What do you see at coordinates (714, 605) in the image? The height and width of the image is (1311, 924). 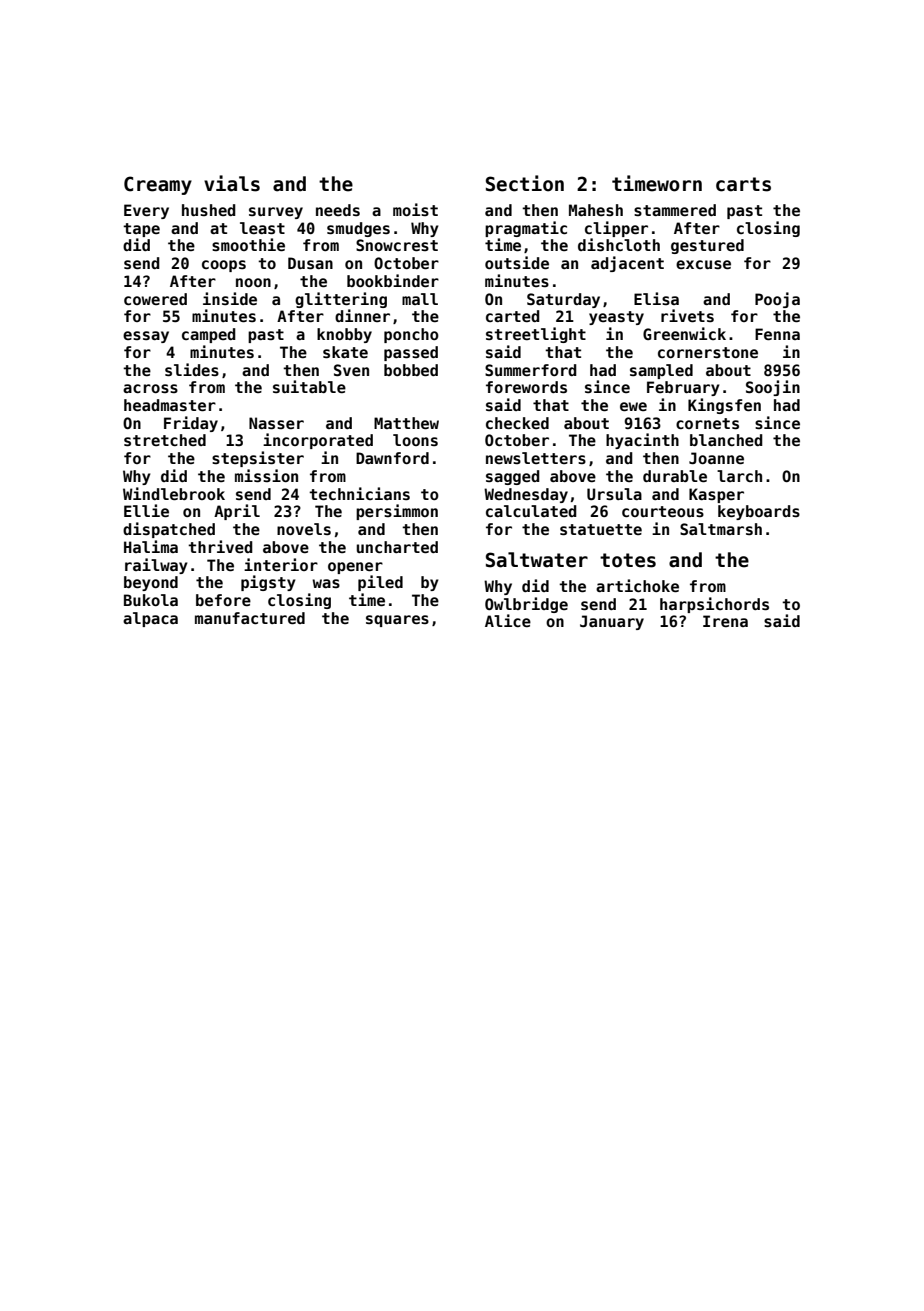 I see `harpsichords` at bounding box center [714, 605].
